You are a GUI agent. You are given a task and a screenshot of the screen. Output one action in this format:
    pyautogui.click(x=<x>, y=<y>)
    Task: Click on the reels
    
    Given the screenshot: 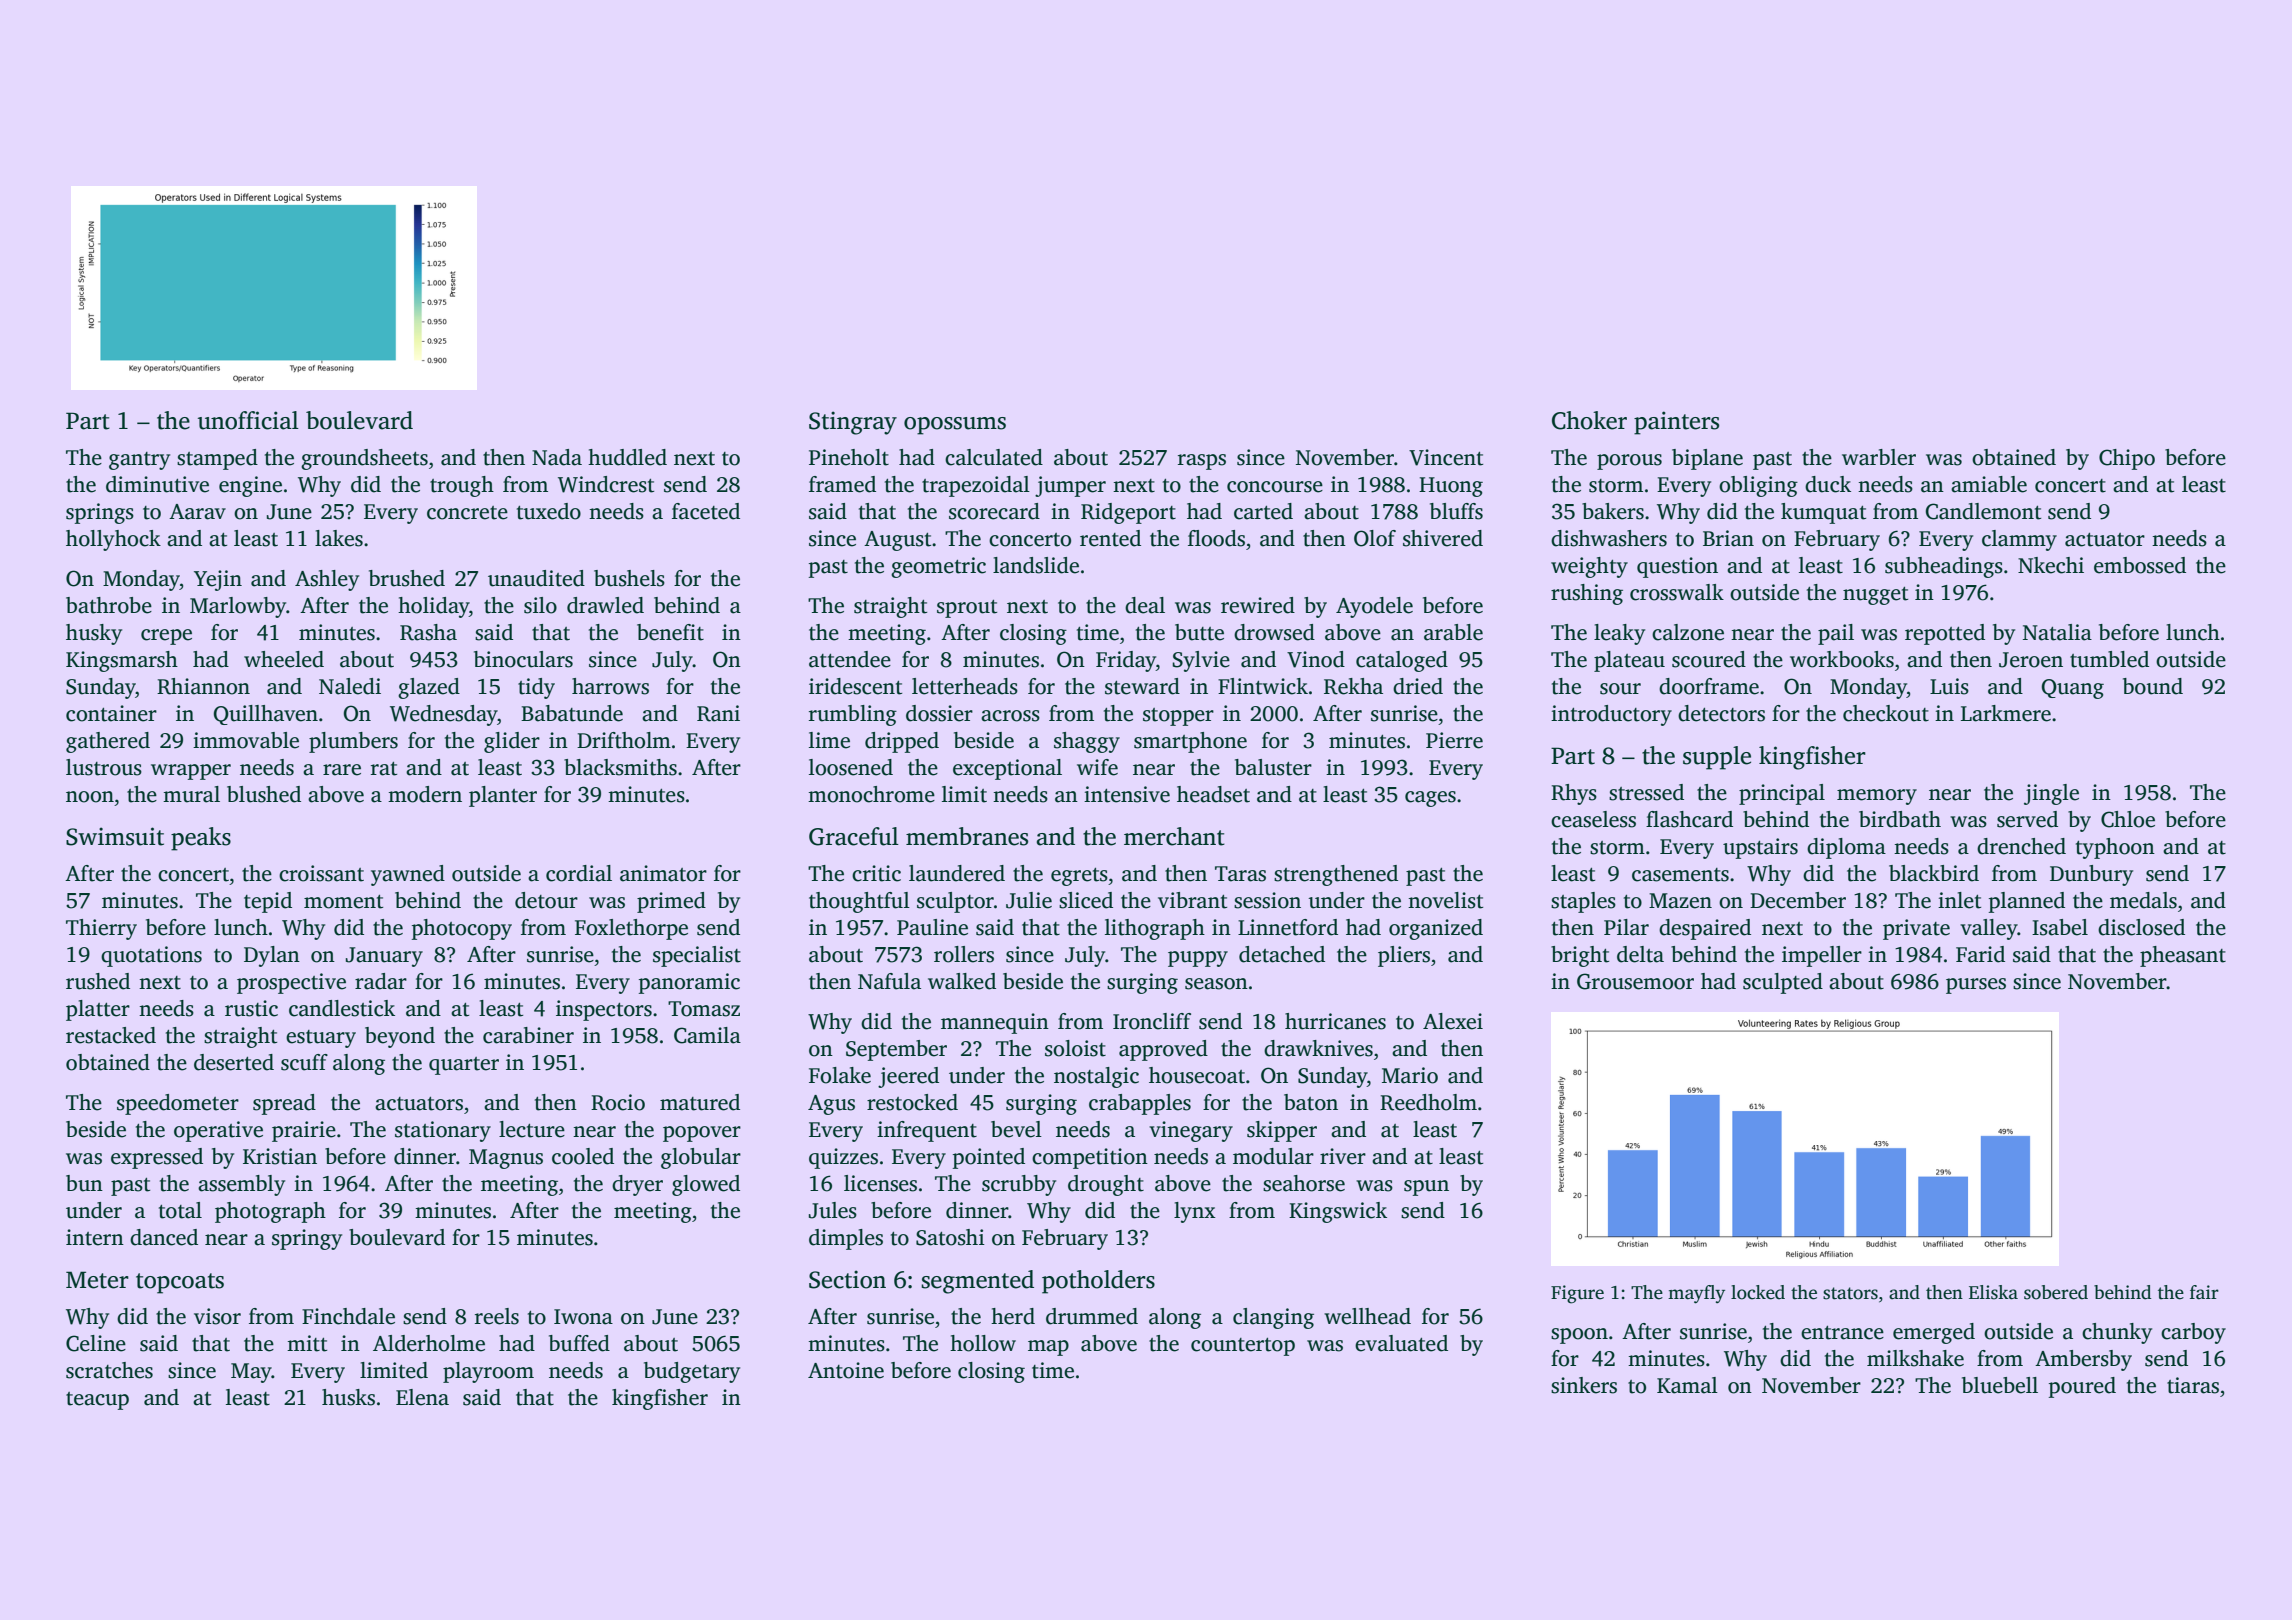 What is the action you would take?
    pyautogui.click(x=497, y=1316)
